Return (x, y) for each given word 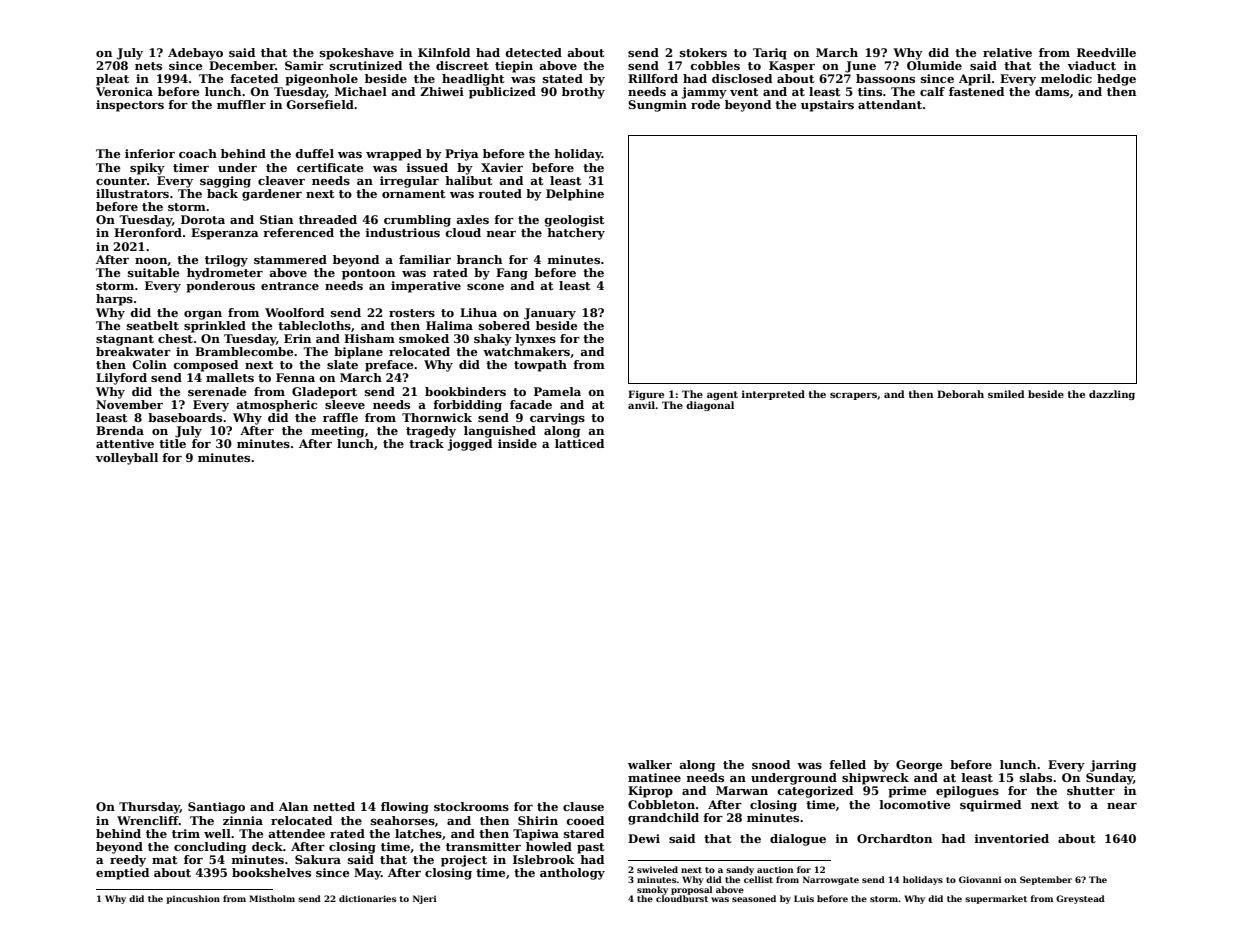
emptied (122, 874)
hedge (1116, 80)
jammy (704, 93)
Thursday (149, 808)
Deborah (960, 394)
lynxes (536, 340)
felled (847, 764)
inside (517, 443)
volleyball (127, 459)
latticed (579, 443)
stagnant (125, 340)
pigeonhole (321, 80)
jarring (1113, 766)
